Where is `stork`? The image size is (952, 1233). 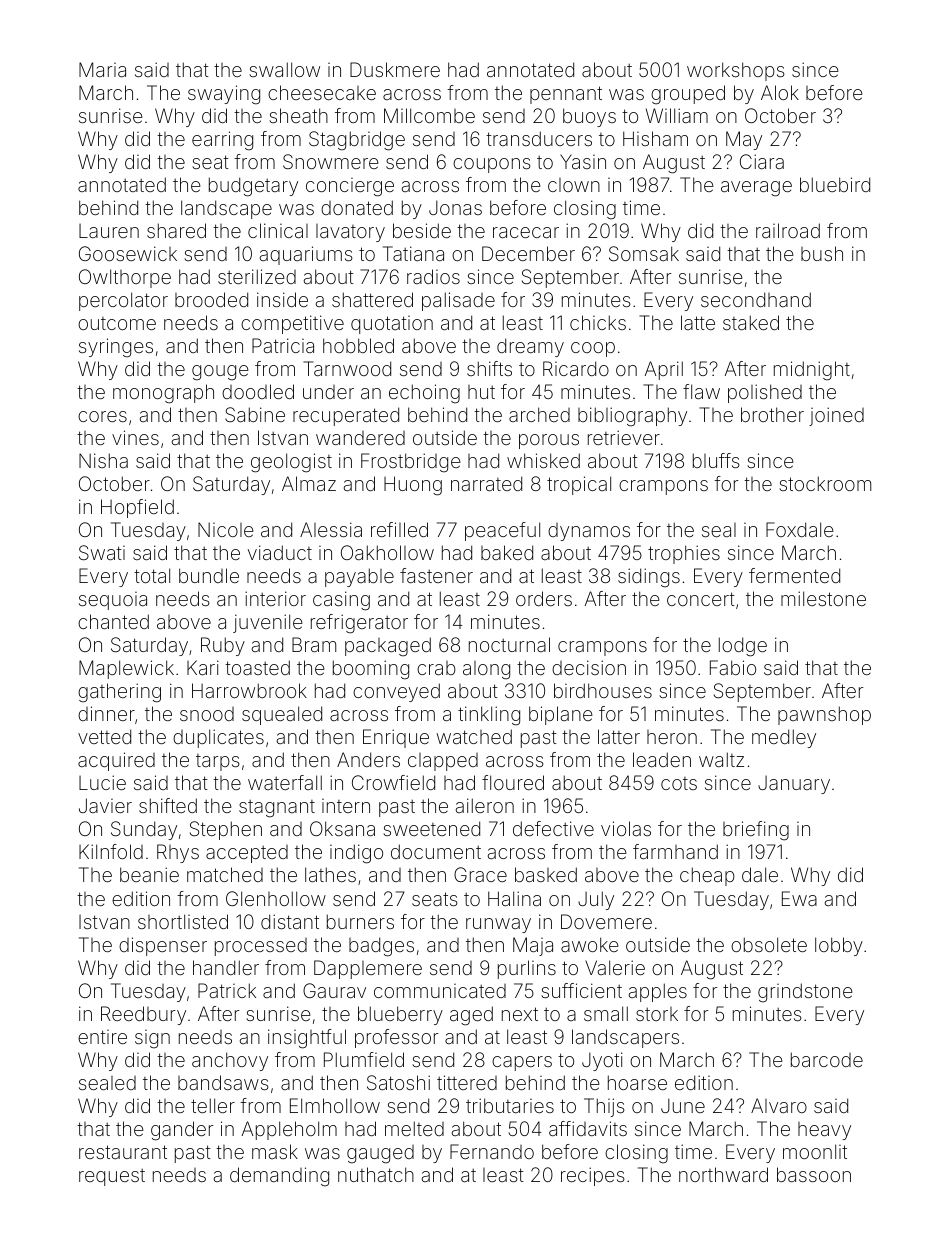 stork is located at coordinates (657, 1014).
